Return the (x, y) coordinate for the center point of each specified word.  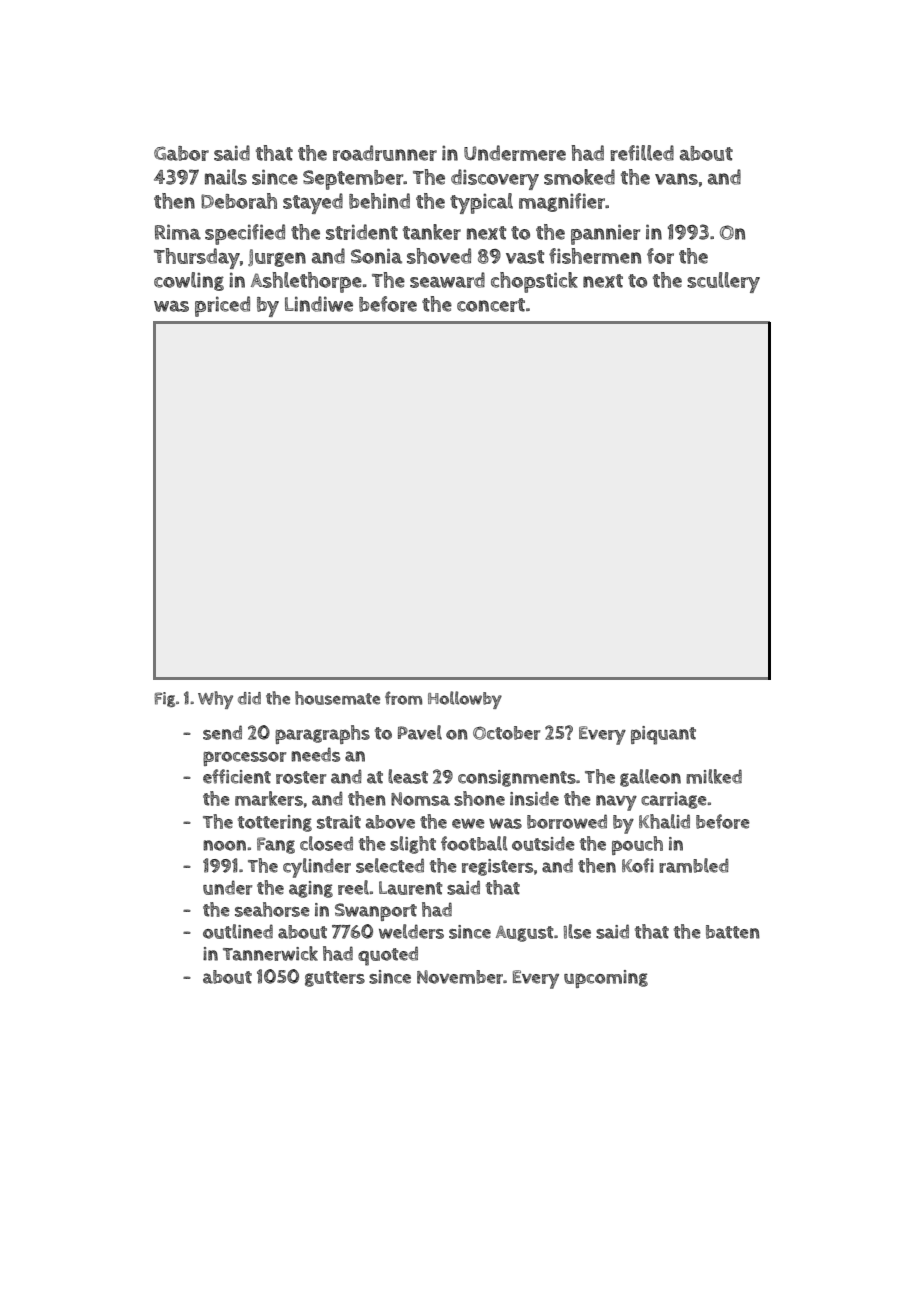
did (249, 698)
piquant (663, 735)
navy (616, 803)
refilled (642, 153)
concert (491, 305)
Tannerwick (270, 953)
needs (315, 754)
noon (224, 845)
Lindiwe (319, 304)
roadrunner (385, 153)
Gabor (181, 153)
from (403, 698)
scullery (723, 282)
